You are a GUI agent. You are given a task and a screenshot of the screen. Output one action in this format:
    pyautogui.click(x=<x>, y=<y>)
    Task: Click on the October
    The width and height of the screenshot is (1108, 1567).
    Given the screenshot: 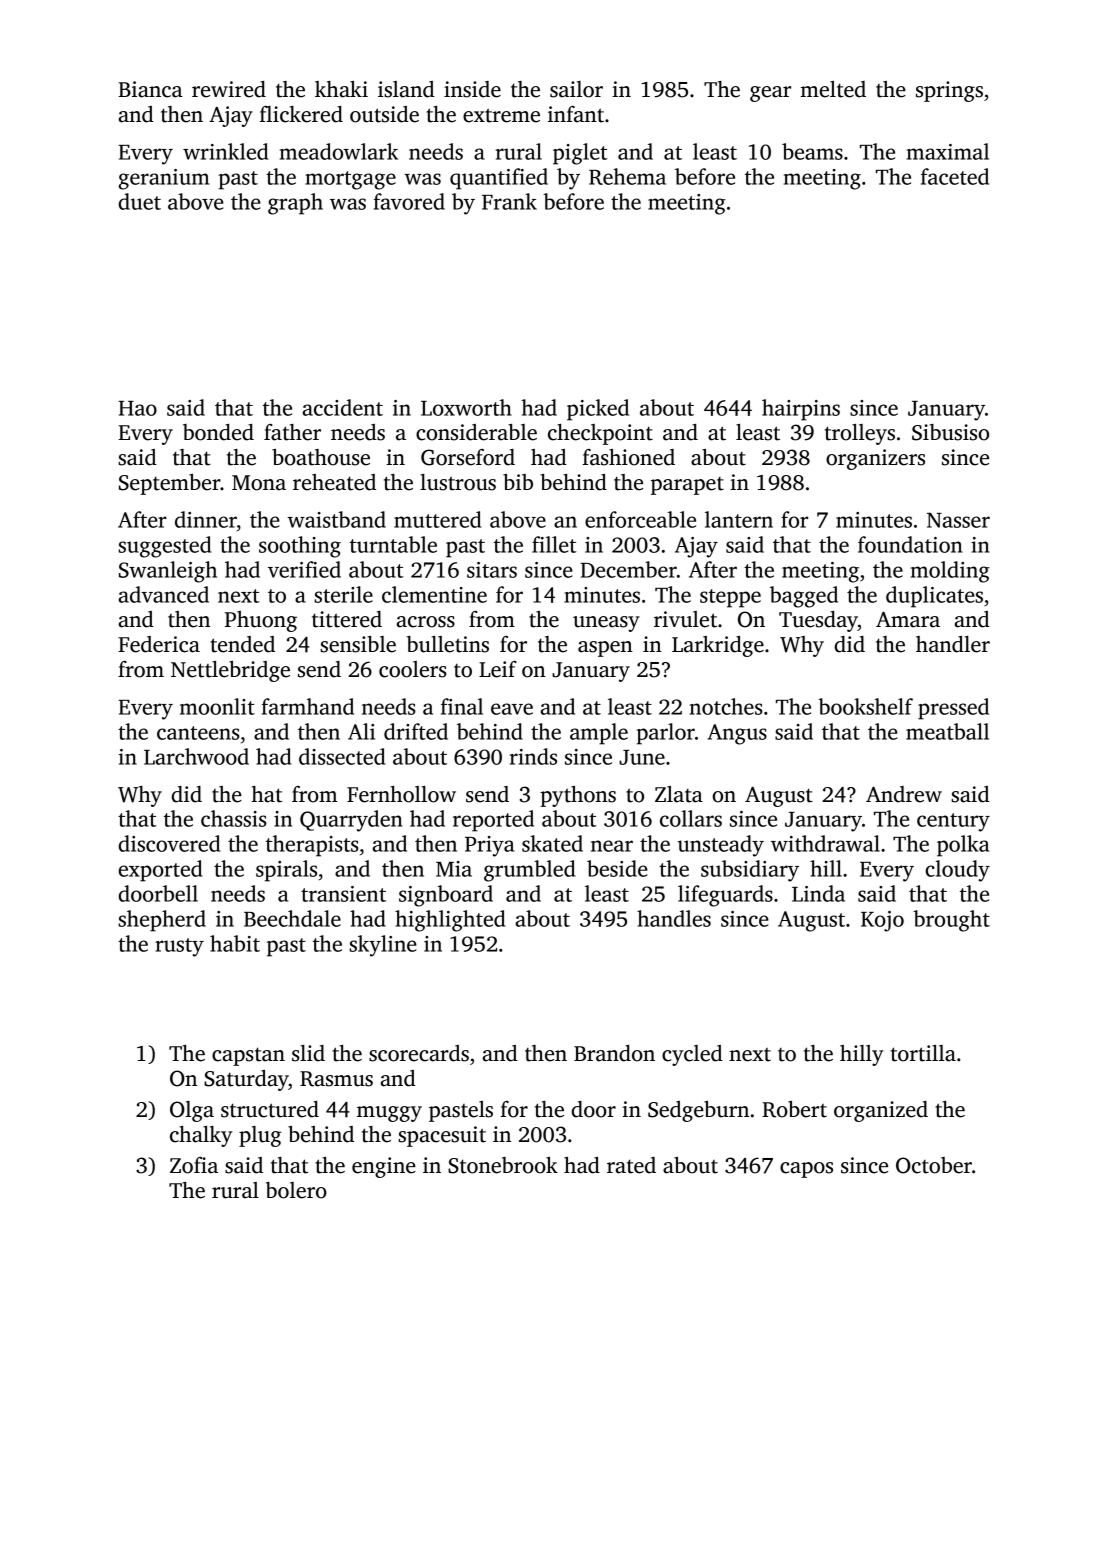 What is the action you would take?
    pyautogui.click(x=934, y=1165)
